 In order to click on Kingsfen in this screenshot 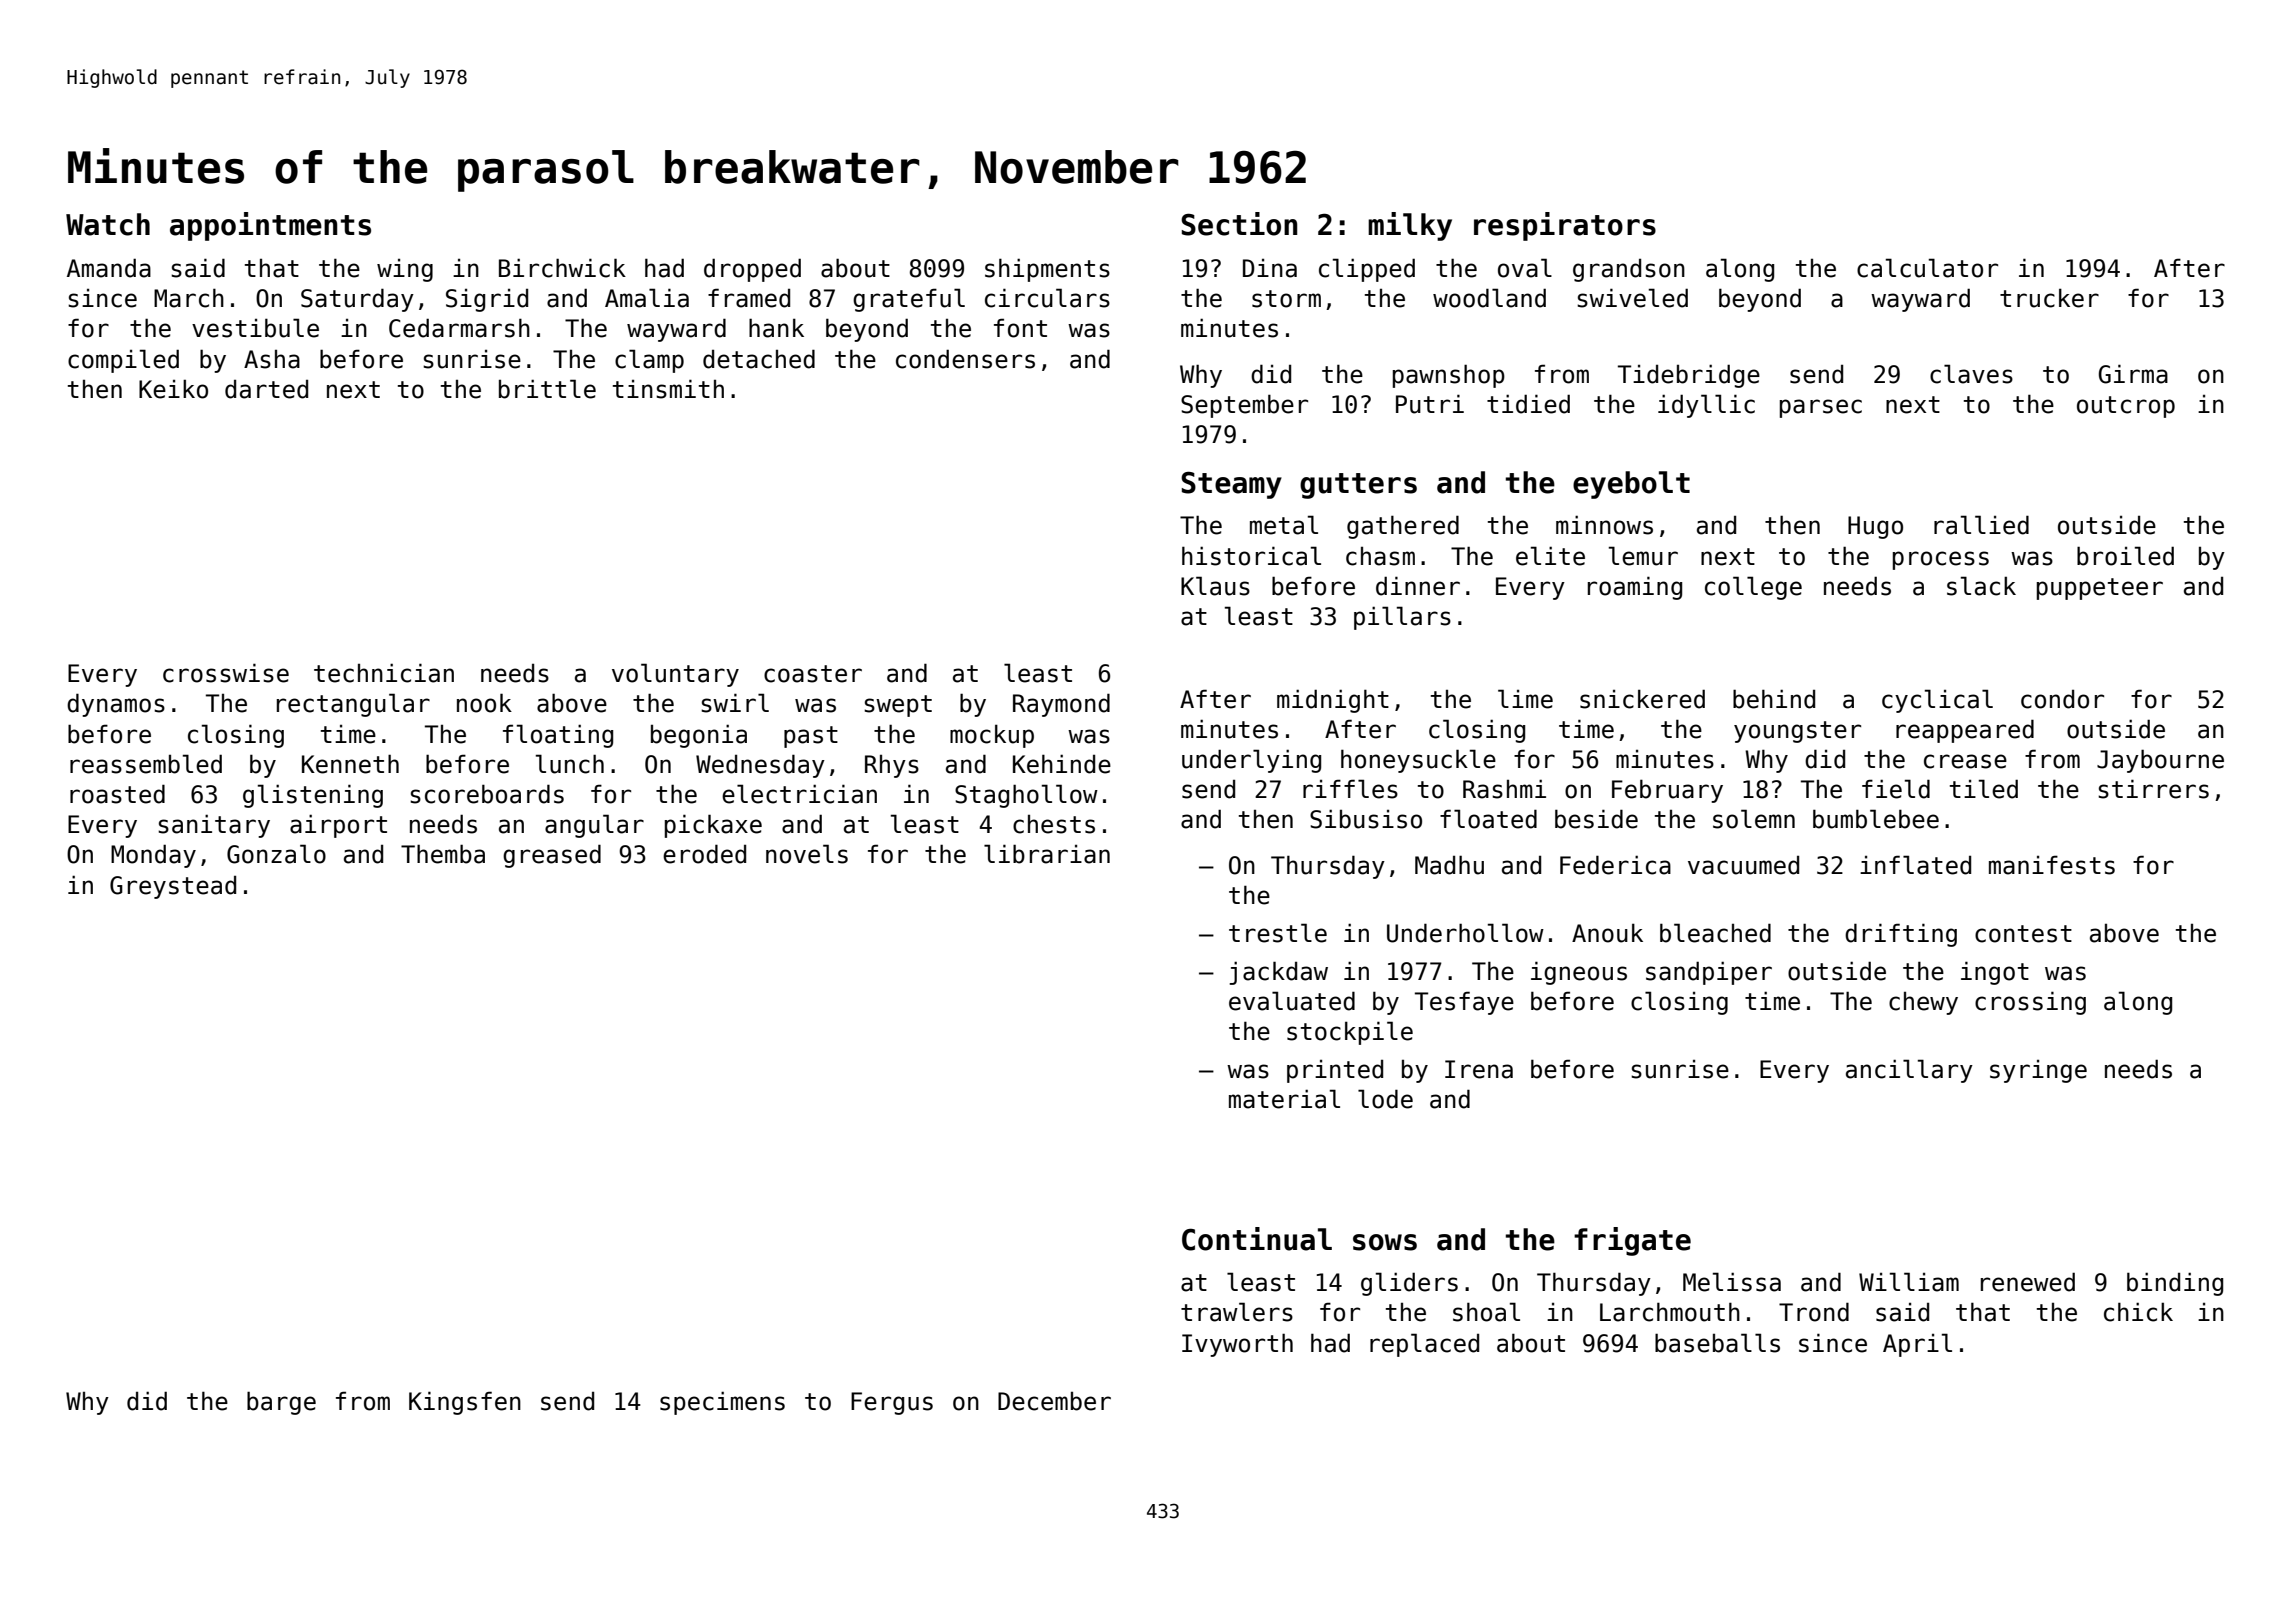, I will do `click(465, 1403)`.
